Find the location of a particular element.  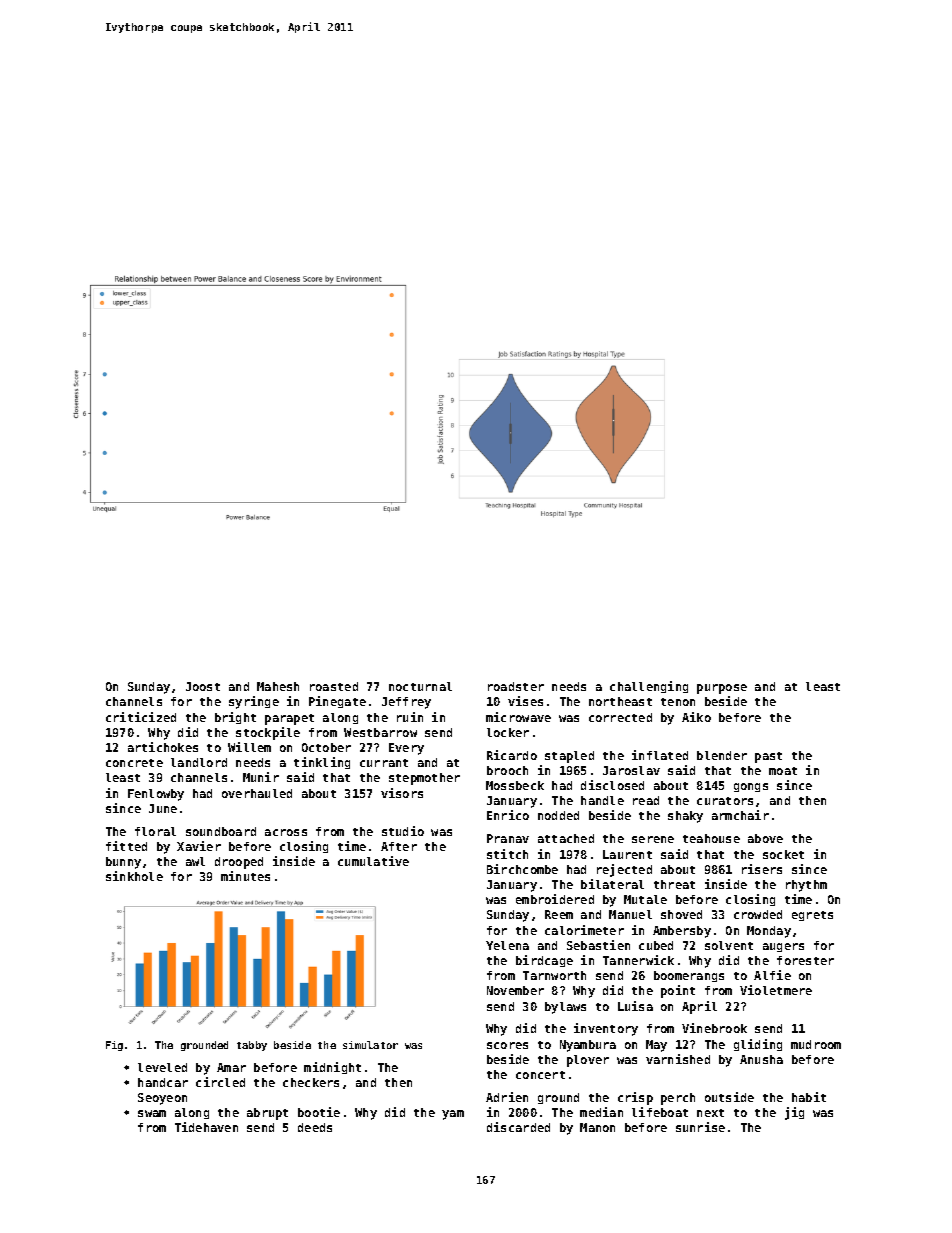

simulator is located at coordinates (370, 1045).
